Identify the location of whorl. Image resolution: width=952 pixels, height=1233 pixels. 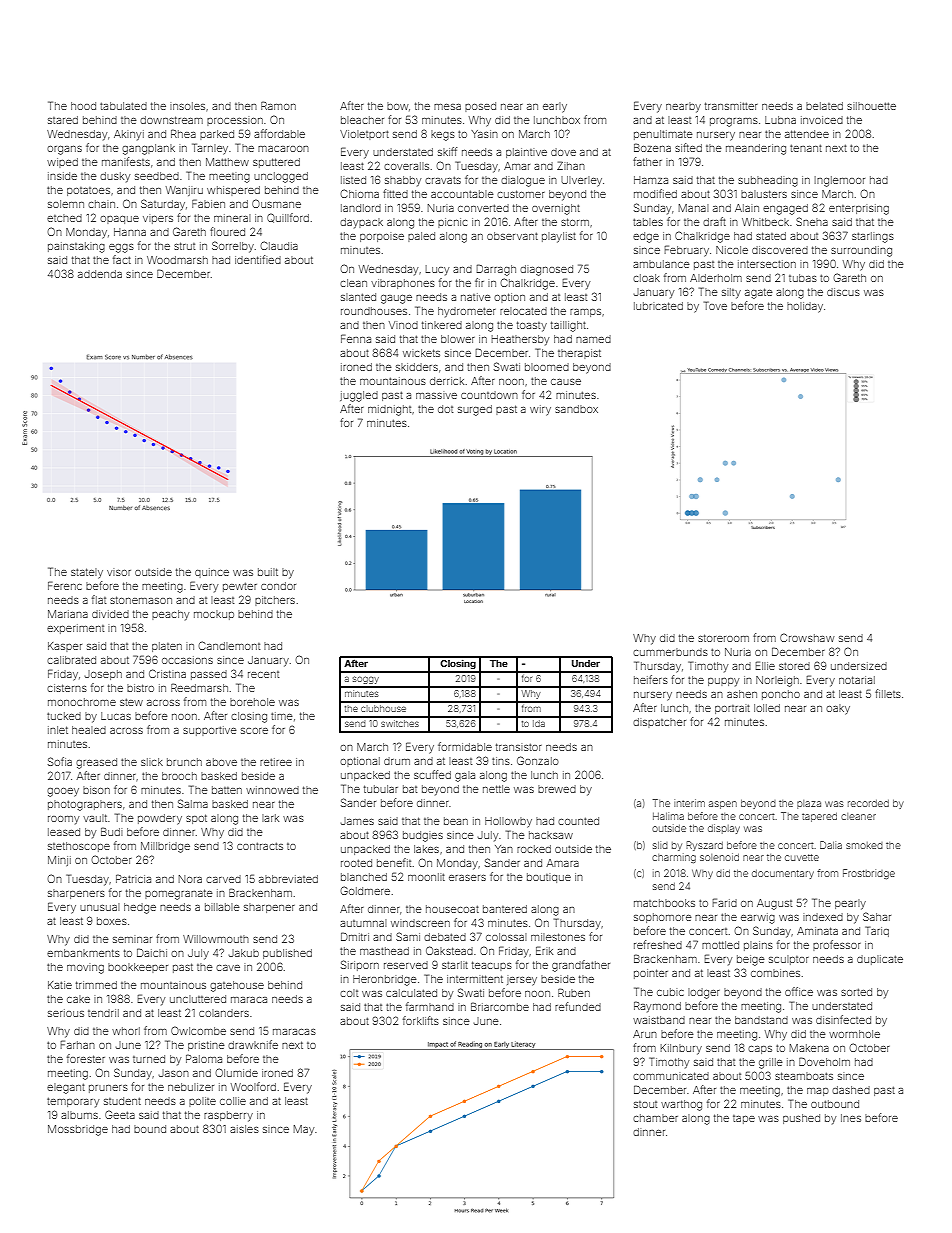
(126, 1031).
